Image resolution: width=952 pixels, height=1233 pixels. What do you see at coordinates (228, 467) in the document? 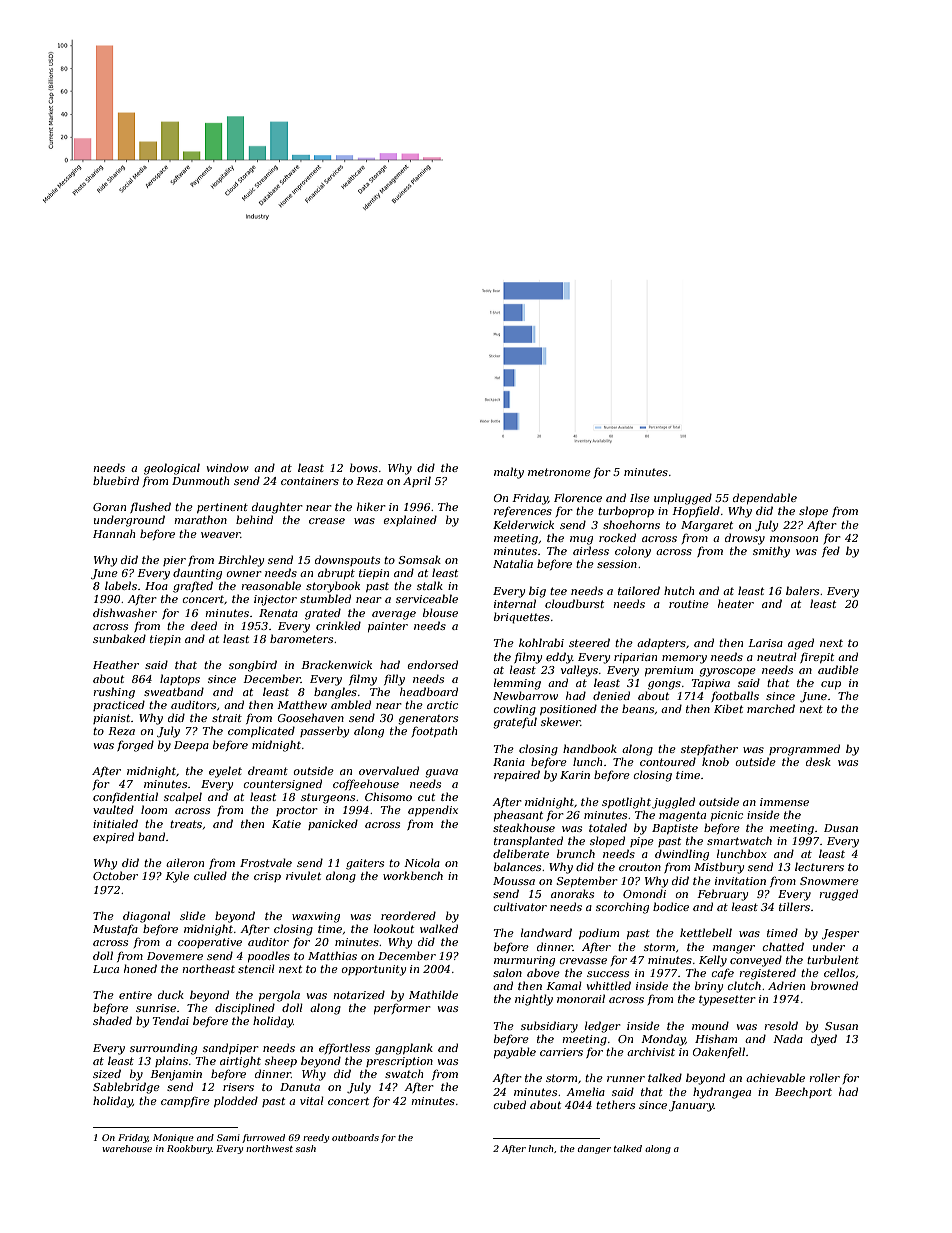
I see `window` at bounding box center [228, 467].
